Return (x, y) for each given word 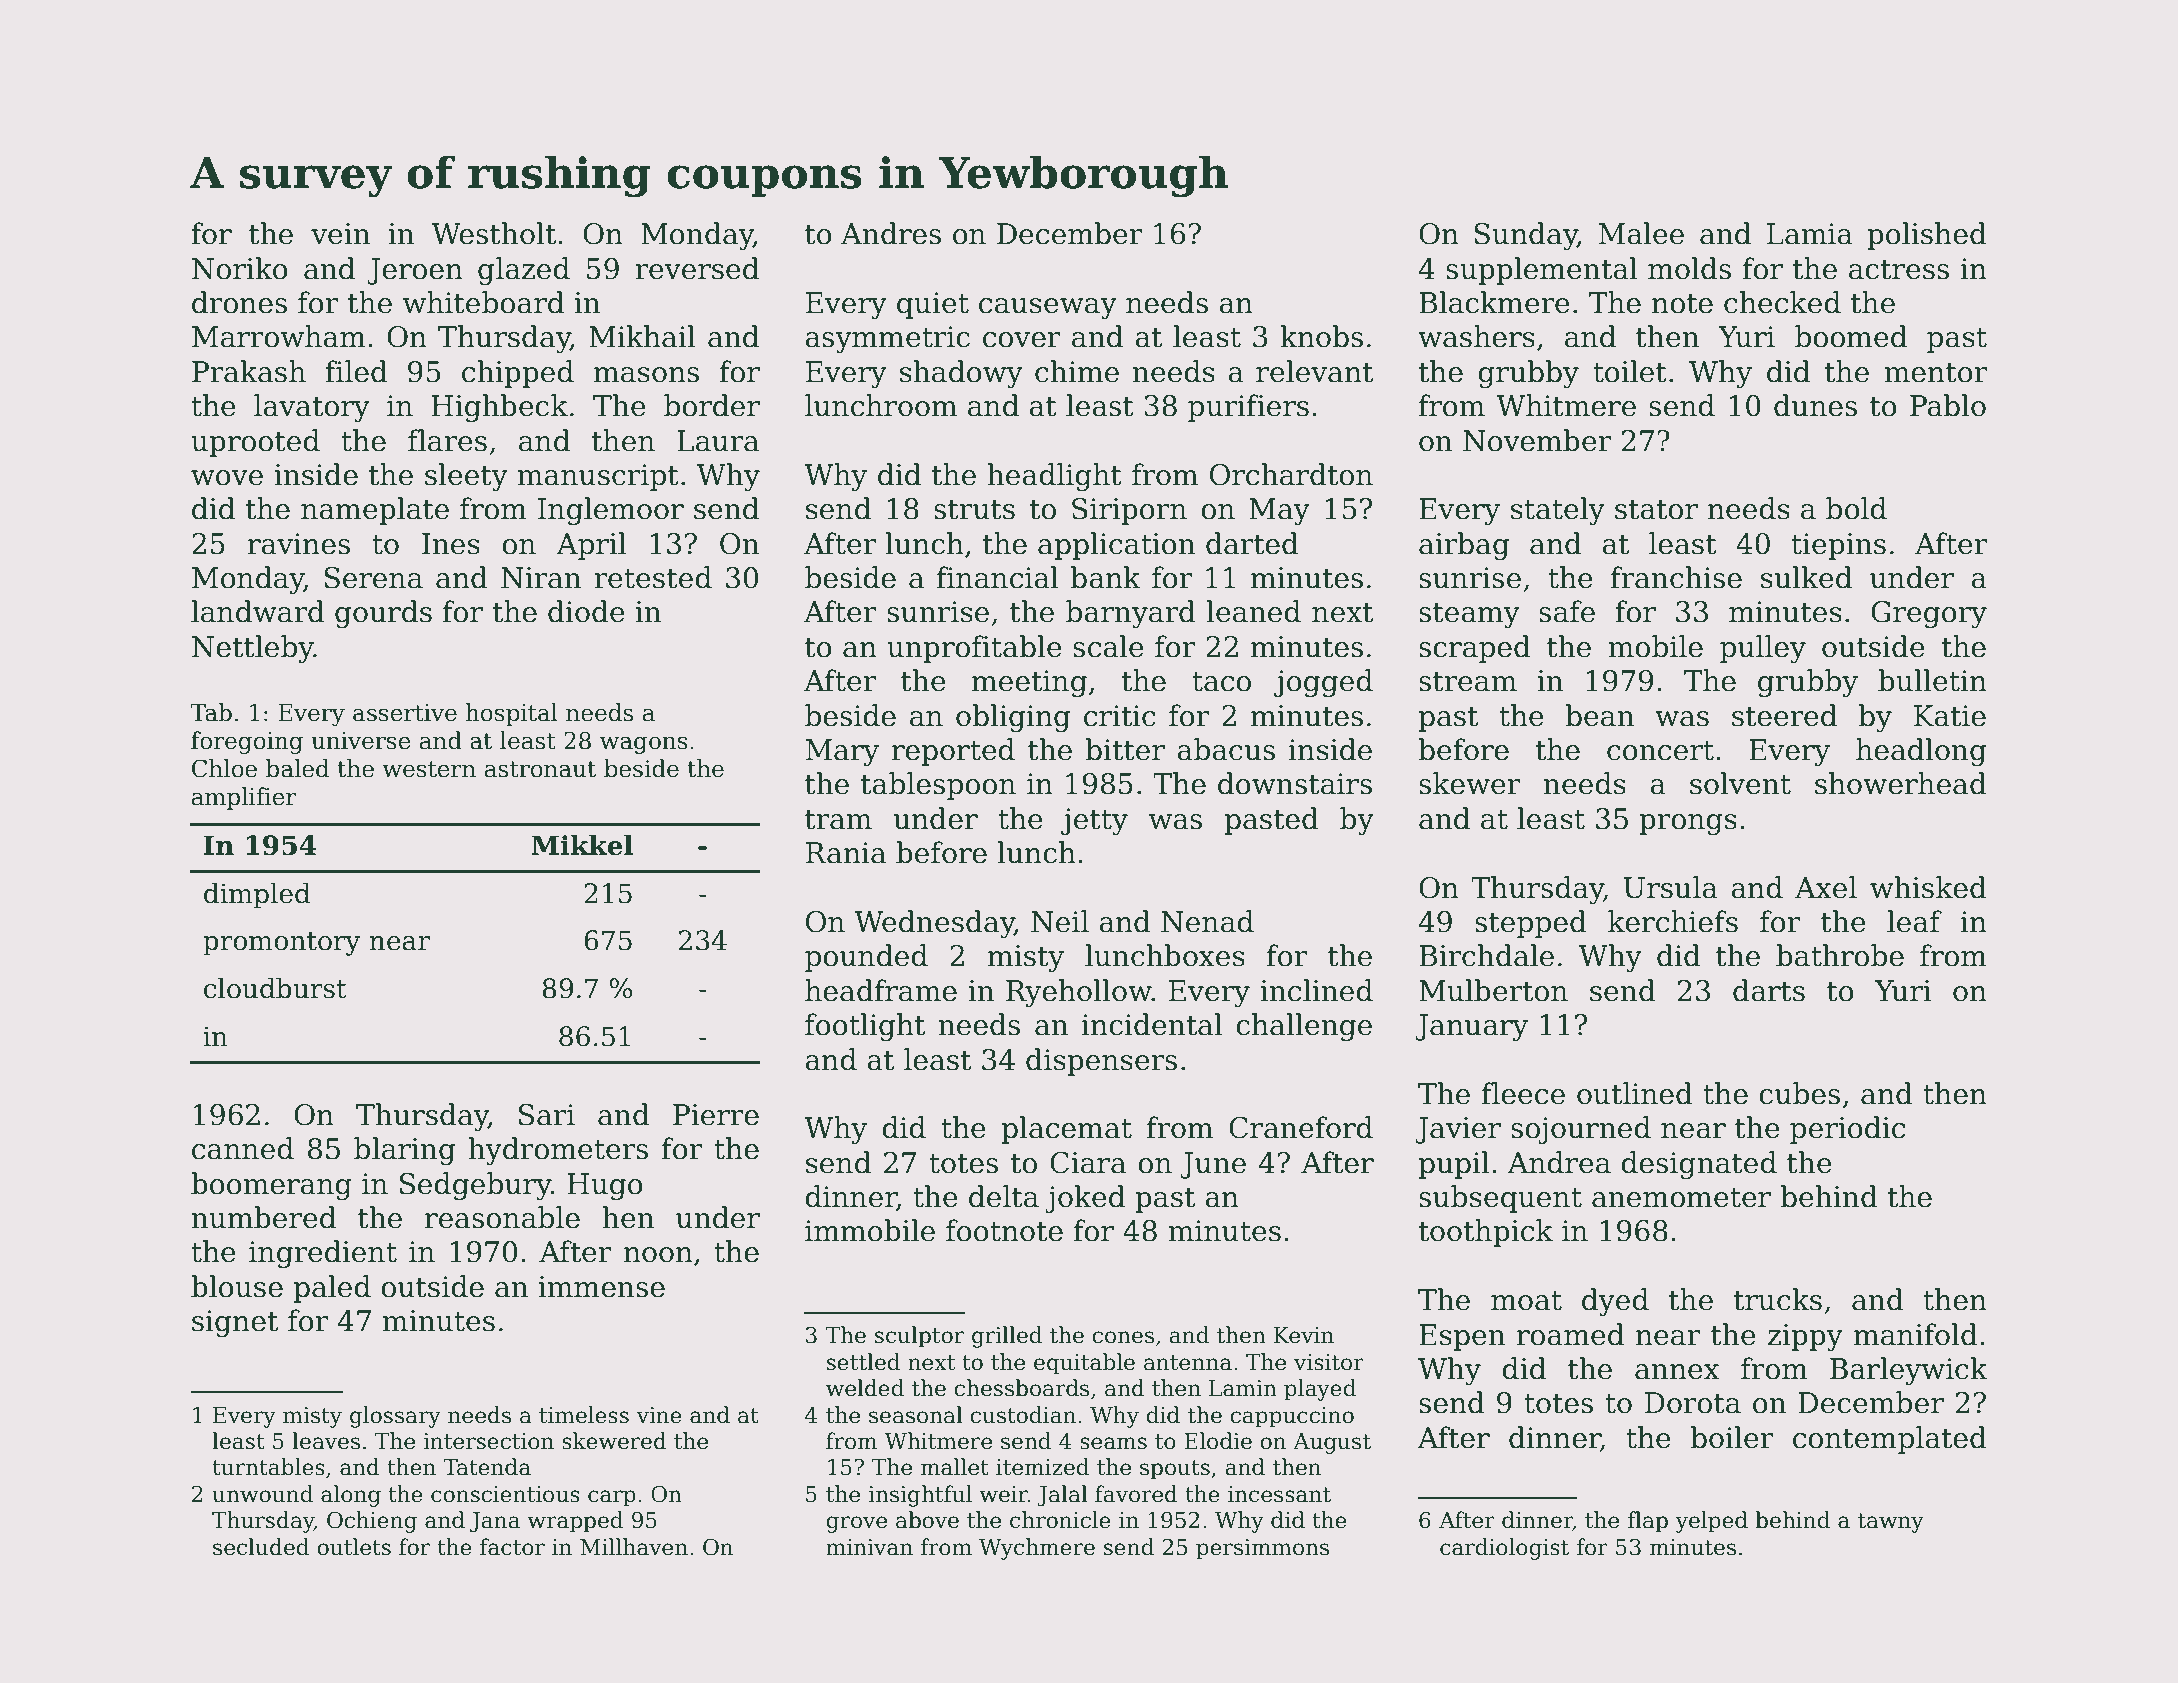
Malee (1641, 233)
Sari (547, 1115)
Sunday (1526, 236)
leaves (326, 1441)
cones (1123, 1337)
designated (1699, 1165)
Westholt (494, 233)
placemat (1067, 1130)
